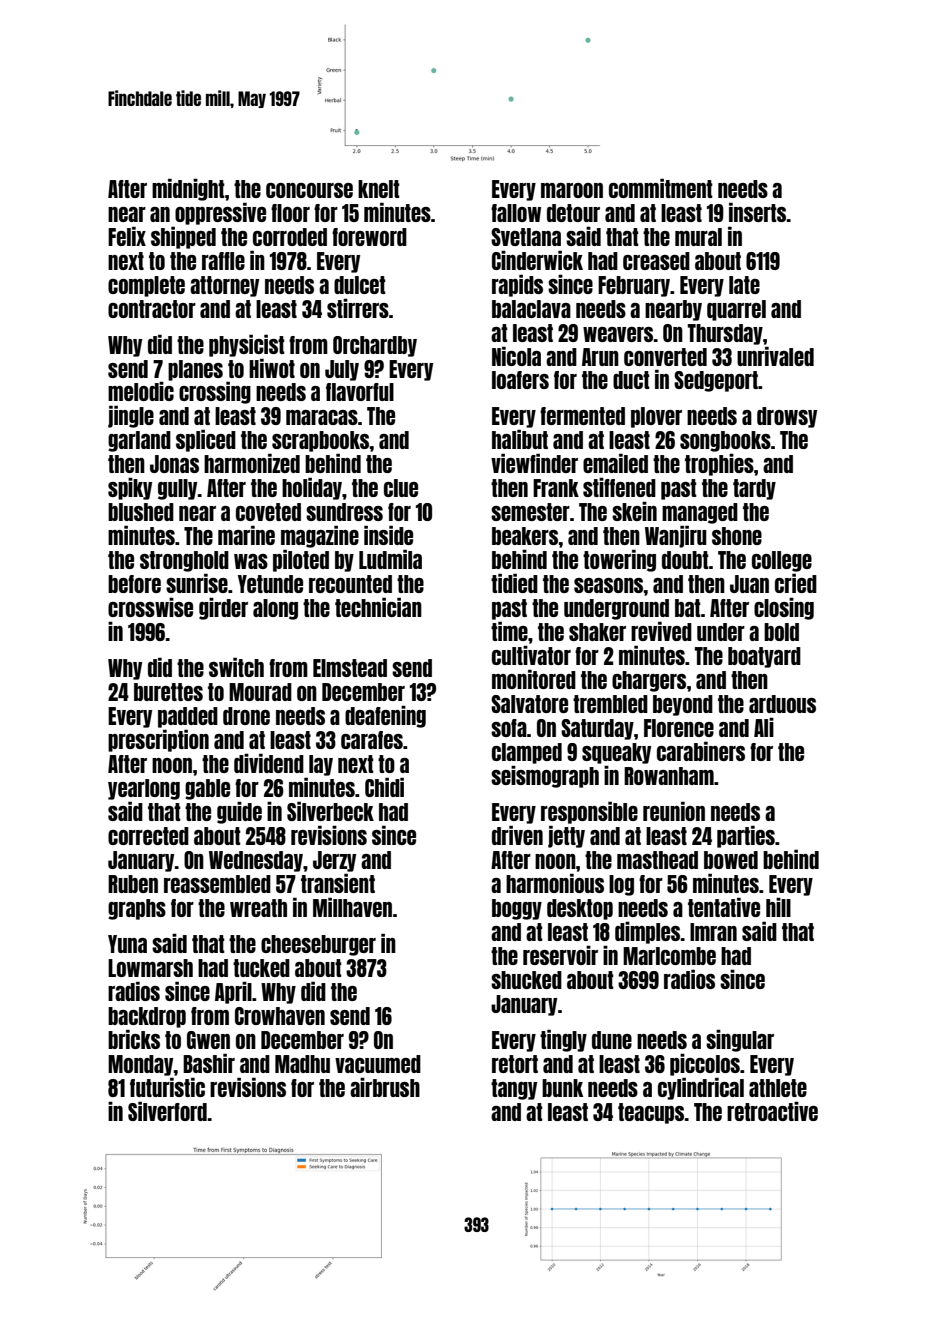  What do you see at coordinates (784, 608) in the screenshot?
I see `closing` at bounding box center [784, 608].
